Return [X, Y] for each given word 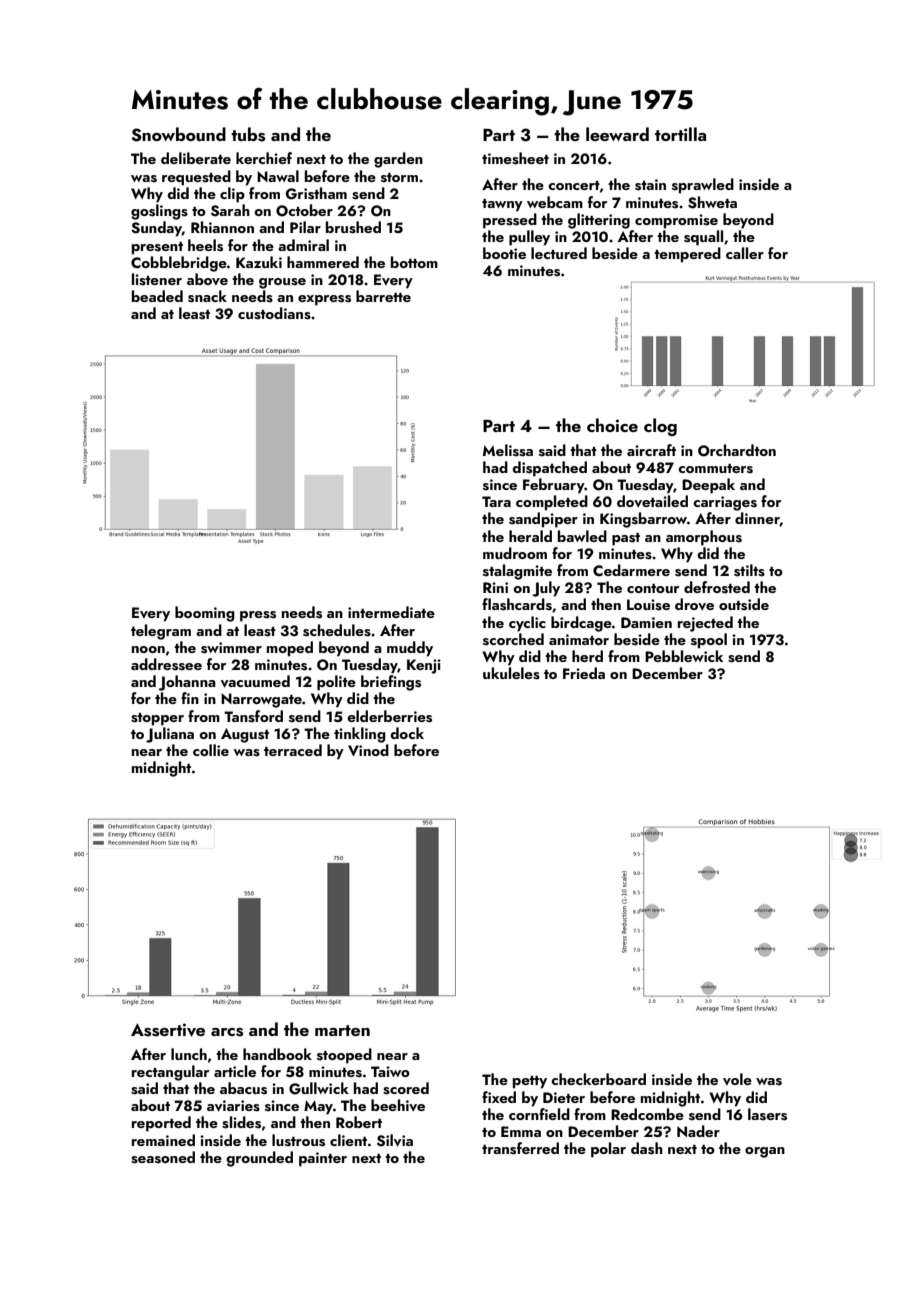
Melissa [508, 450]
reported [161, 1124]
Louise [648, 605]
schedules [337, 630]
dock [407, 733]
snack [207, 296]
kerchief [264, 158]
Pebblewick [684, 656]
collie [211, 750]
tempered [687, 255]
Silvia [395, 1140]
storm [399, 178]
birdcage [581, 624]
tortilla [680, 134]
